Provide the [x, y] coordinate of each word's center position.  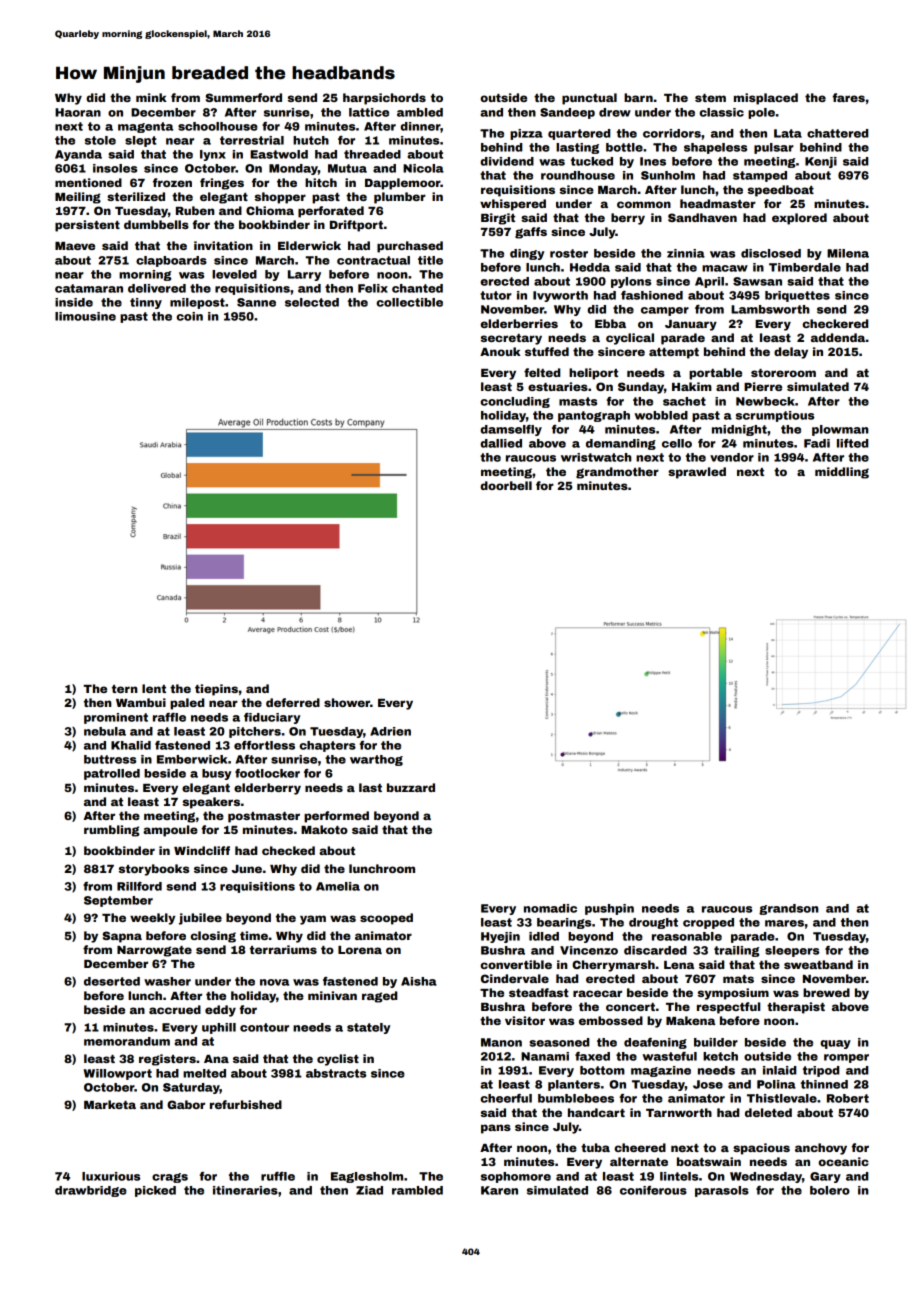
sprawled [697, 473]
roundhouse [578, 175]
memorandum [127, 1041]
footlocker [267, 773]
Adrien [390, 731]
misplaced [766, 99]
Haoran [78, 112]
